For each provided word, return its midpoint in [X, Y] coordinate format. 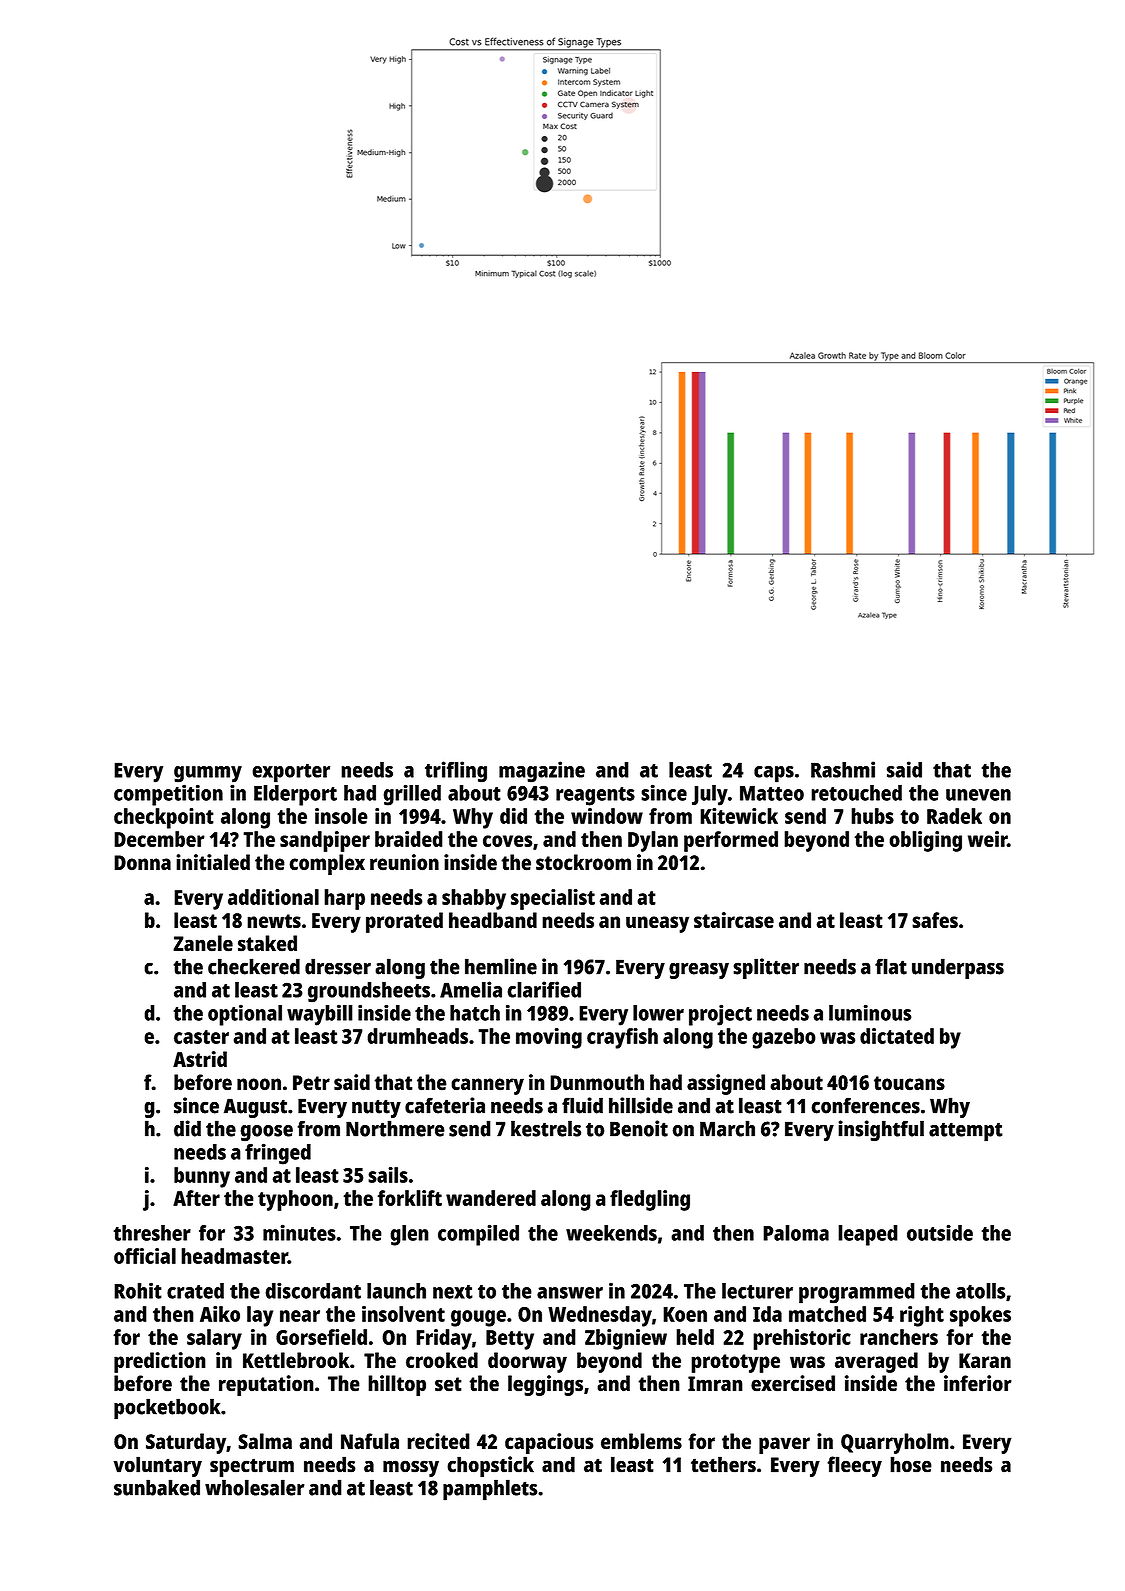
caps [774, 774]
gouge [478, 1318]
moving [549, 1038]
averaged [876, 1362]
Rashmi [843, 769]
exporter [291, 773]
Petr [311, 1083]
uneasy [657, 924]
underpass [958, 968]
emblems [641, 1441]
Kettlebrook [296, 1360]
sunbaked [157, 1487]
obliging [925, 841]
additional [273, 897]
